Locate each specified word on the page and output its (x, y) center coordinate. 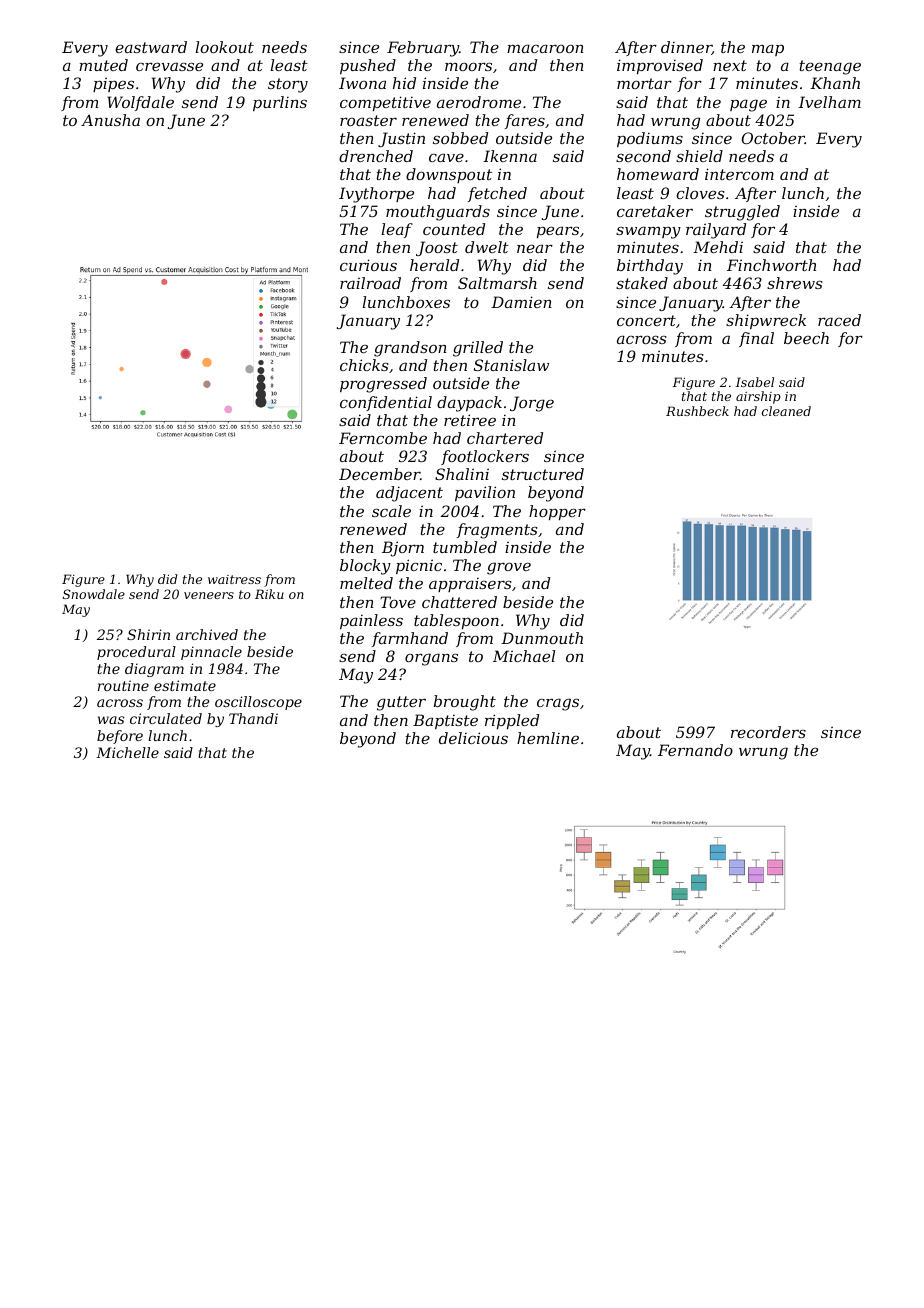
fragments (497, 531)
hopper (557, 512)
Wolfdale (140, 103)
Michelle (127, 752)
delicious (473, 738)
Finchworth (771, 265)
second (643, 156)
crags (558, 704)
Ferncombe (383, 438)
